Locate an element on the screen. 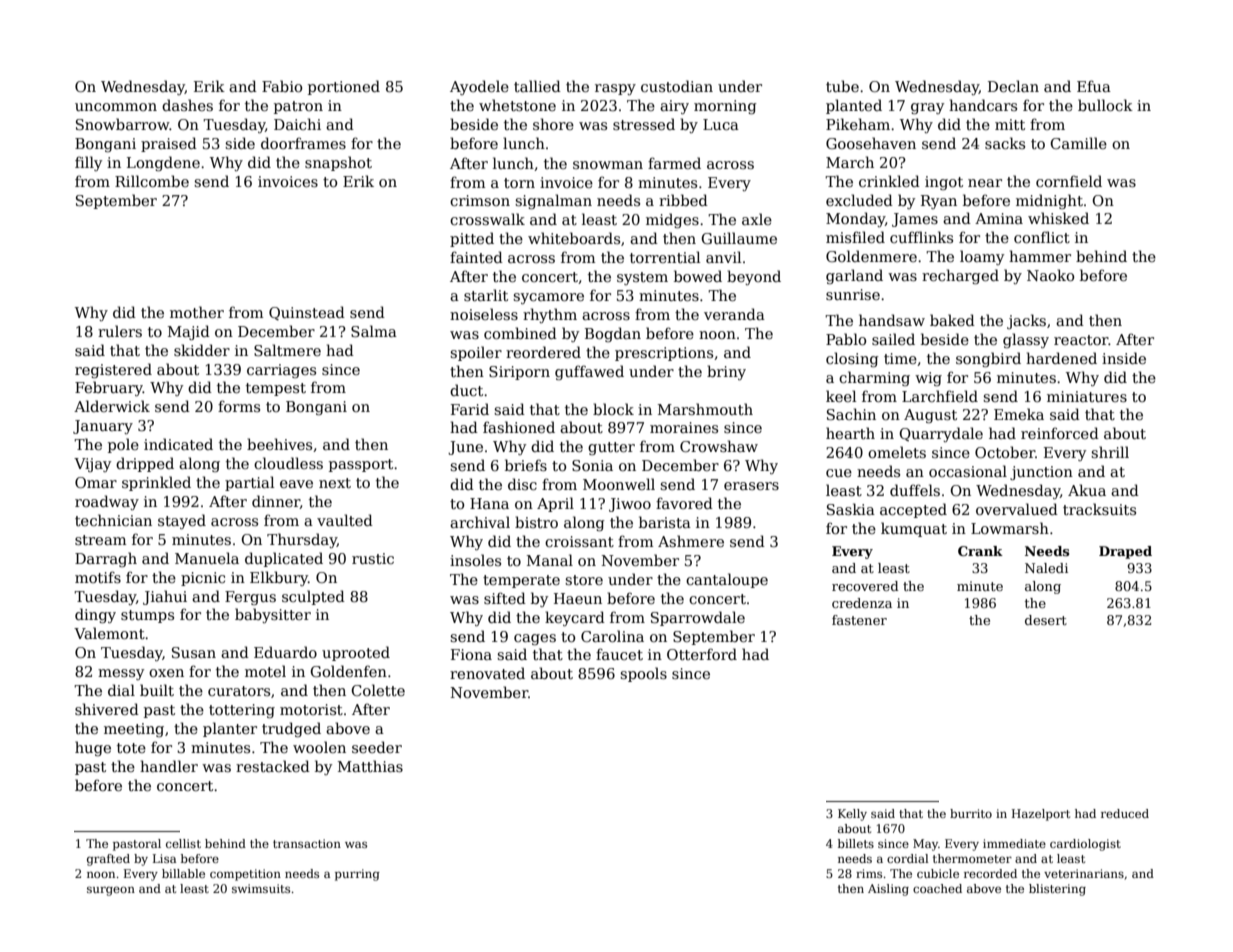 The height and width of the screenshot is (952, 1233). torn is located at coordinates (519, 183).
